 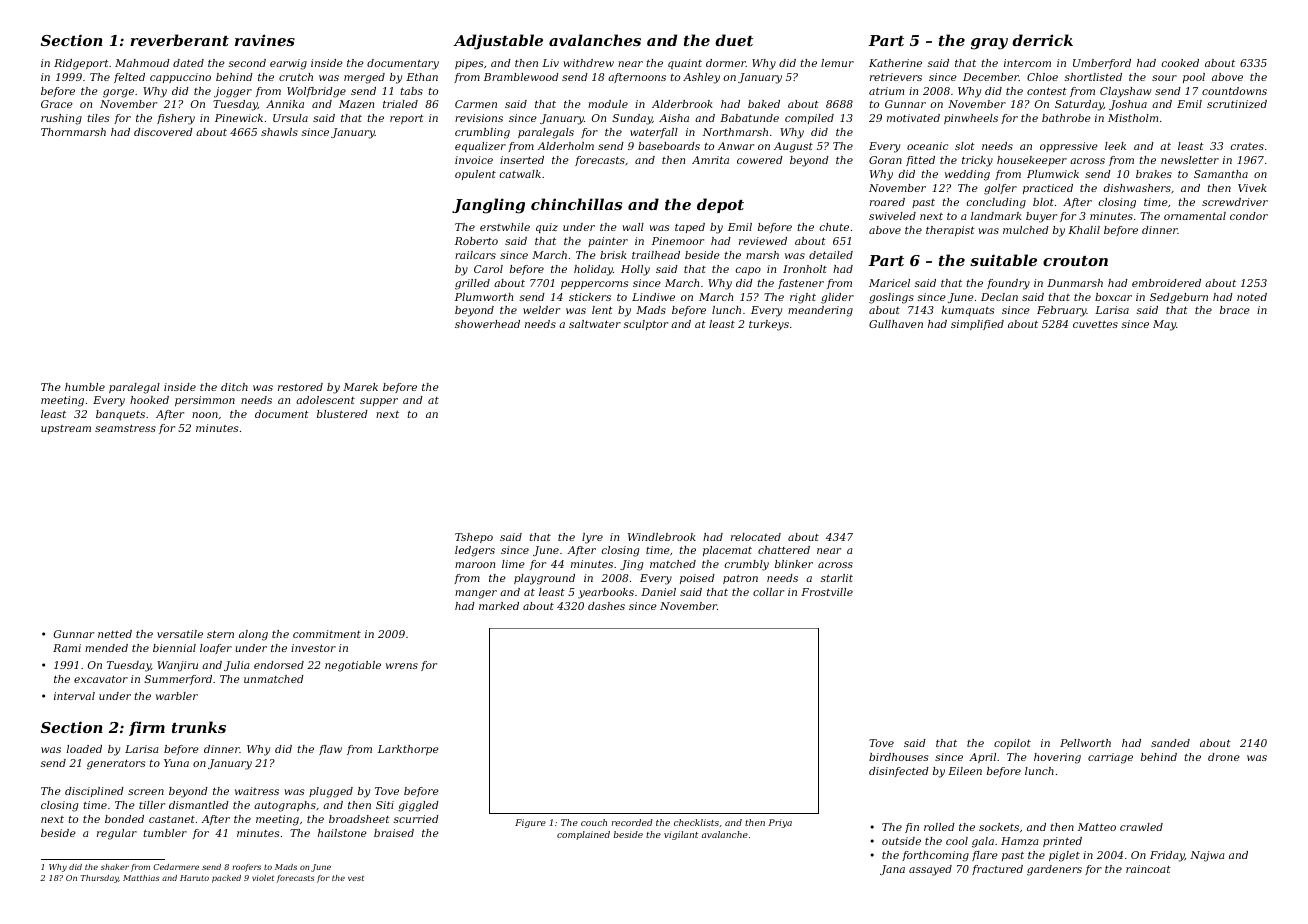 What do you see at coordinates (408, 750) in the document?
I see `Larkthorpe` at bounding box center [408, 750].
